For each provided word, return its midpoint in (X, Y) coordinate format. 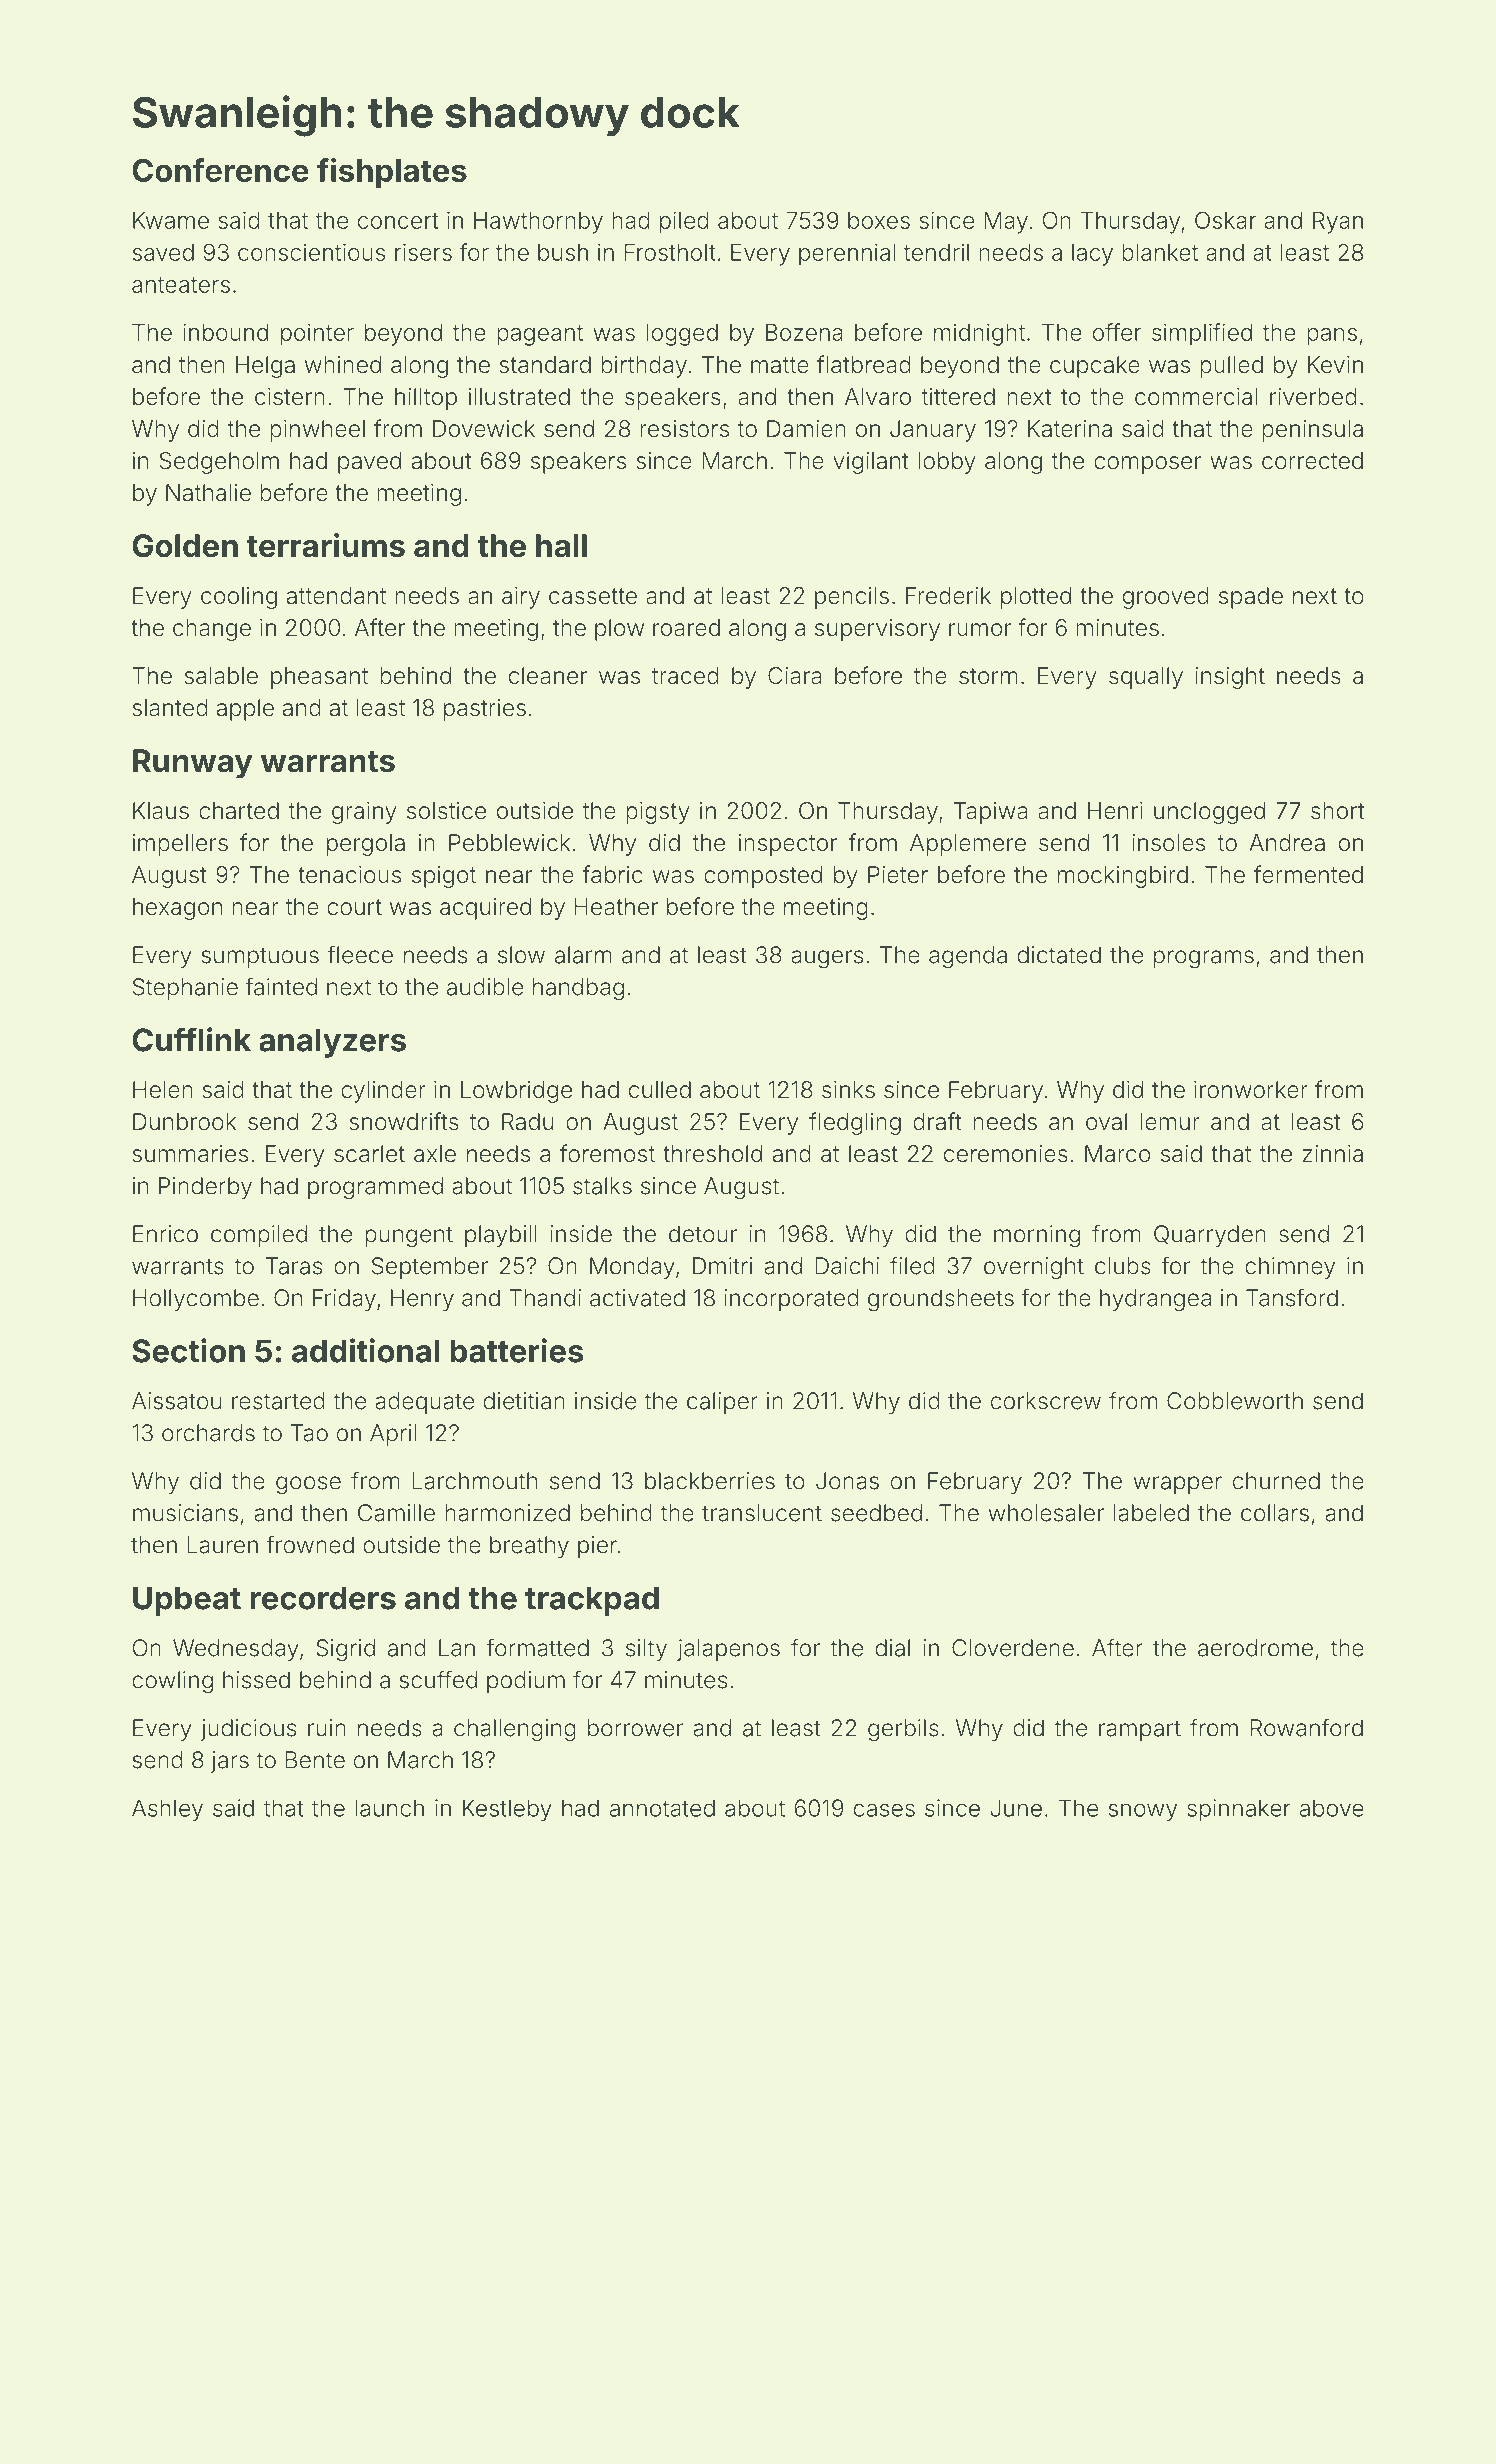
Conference (220, 170)
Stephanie (185, 989)
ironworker (1251, 1090)
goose (308, 1485)
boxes (879, 220)
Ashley (167, 1810)
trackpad (592, 1601)
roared (686, 628)
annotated (662, 1808)
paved (369, 463)
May (1006, 223)
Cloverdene (1013, 1648)
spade (1251, 598)
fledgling (855, 1123)
